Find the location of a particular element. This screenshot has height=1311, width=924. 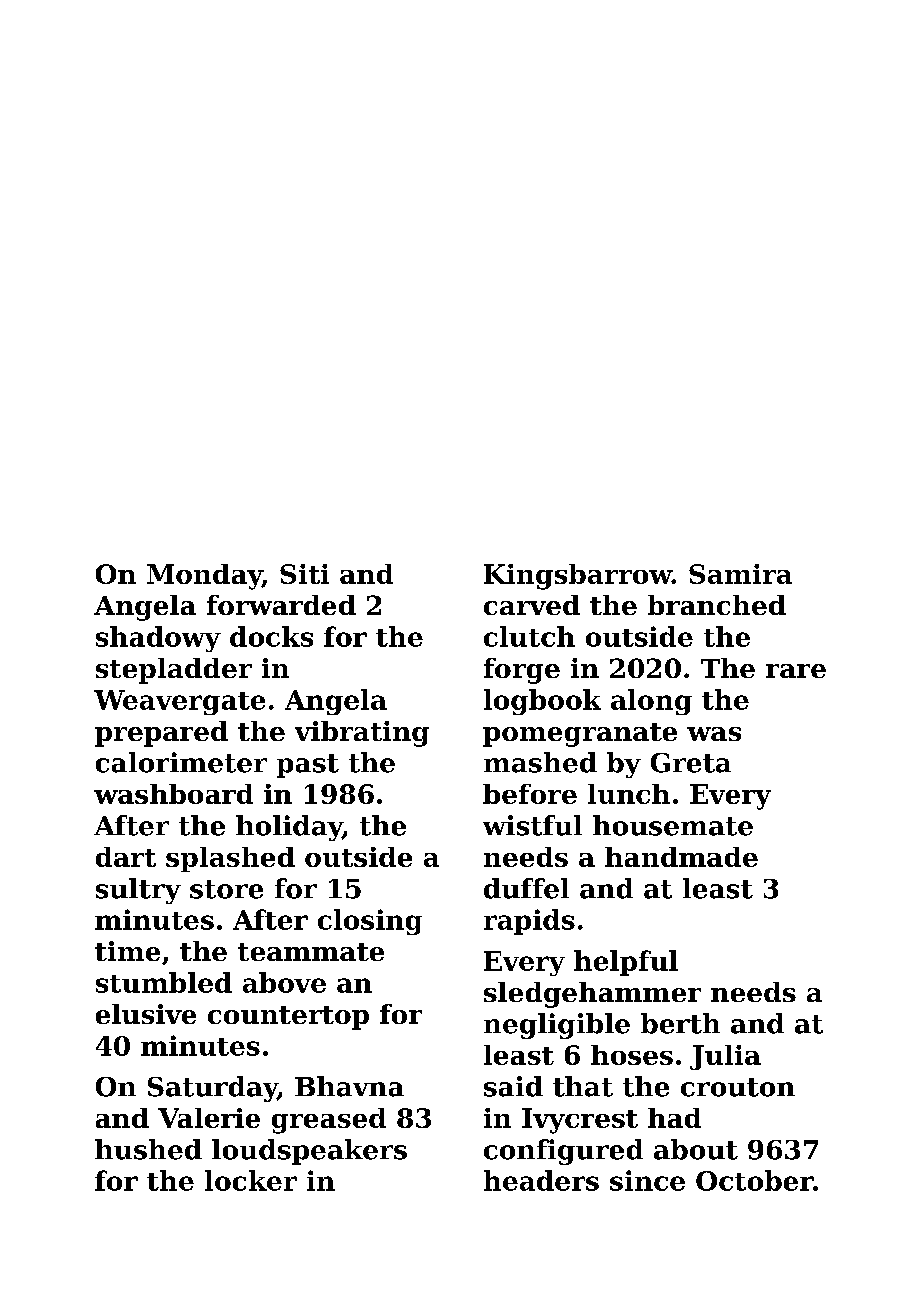

headers is located at coordinates (541, 1180).
